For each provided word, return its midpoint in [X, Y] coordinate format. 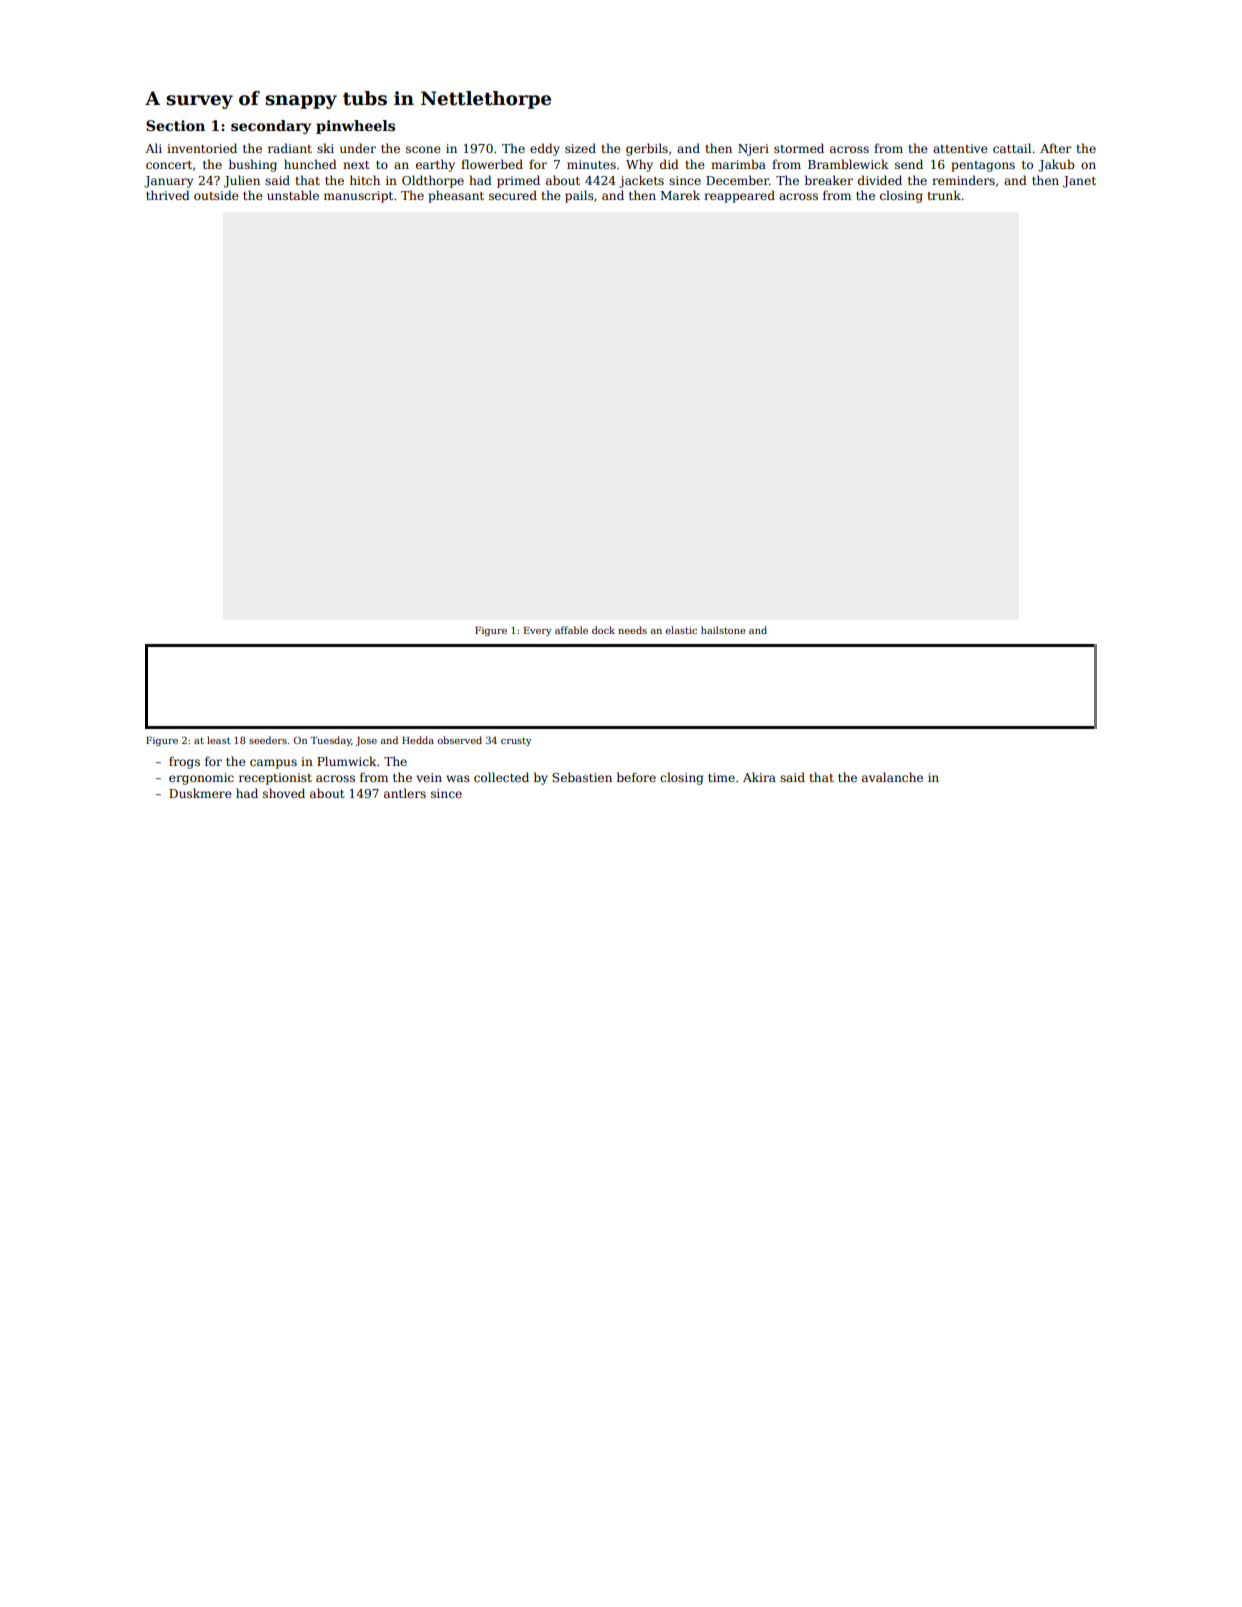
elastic [681, 630]
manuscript [358, 197]
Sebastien [582, 777]
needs [632, 630]
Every [538, 631]
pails [579, 196]
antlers [405, 793]
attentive [960, 148]
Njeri [753, 150]
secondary [271, 127]
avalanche [892, 777]
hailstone [723, 630]
